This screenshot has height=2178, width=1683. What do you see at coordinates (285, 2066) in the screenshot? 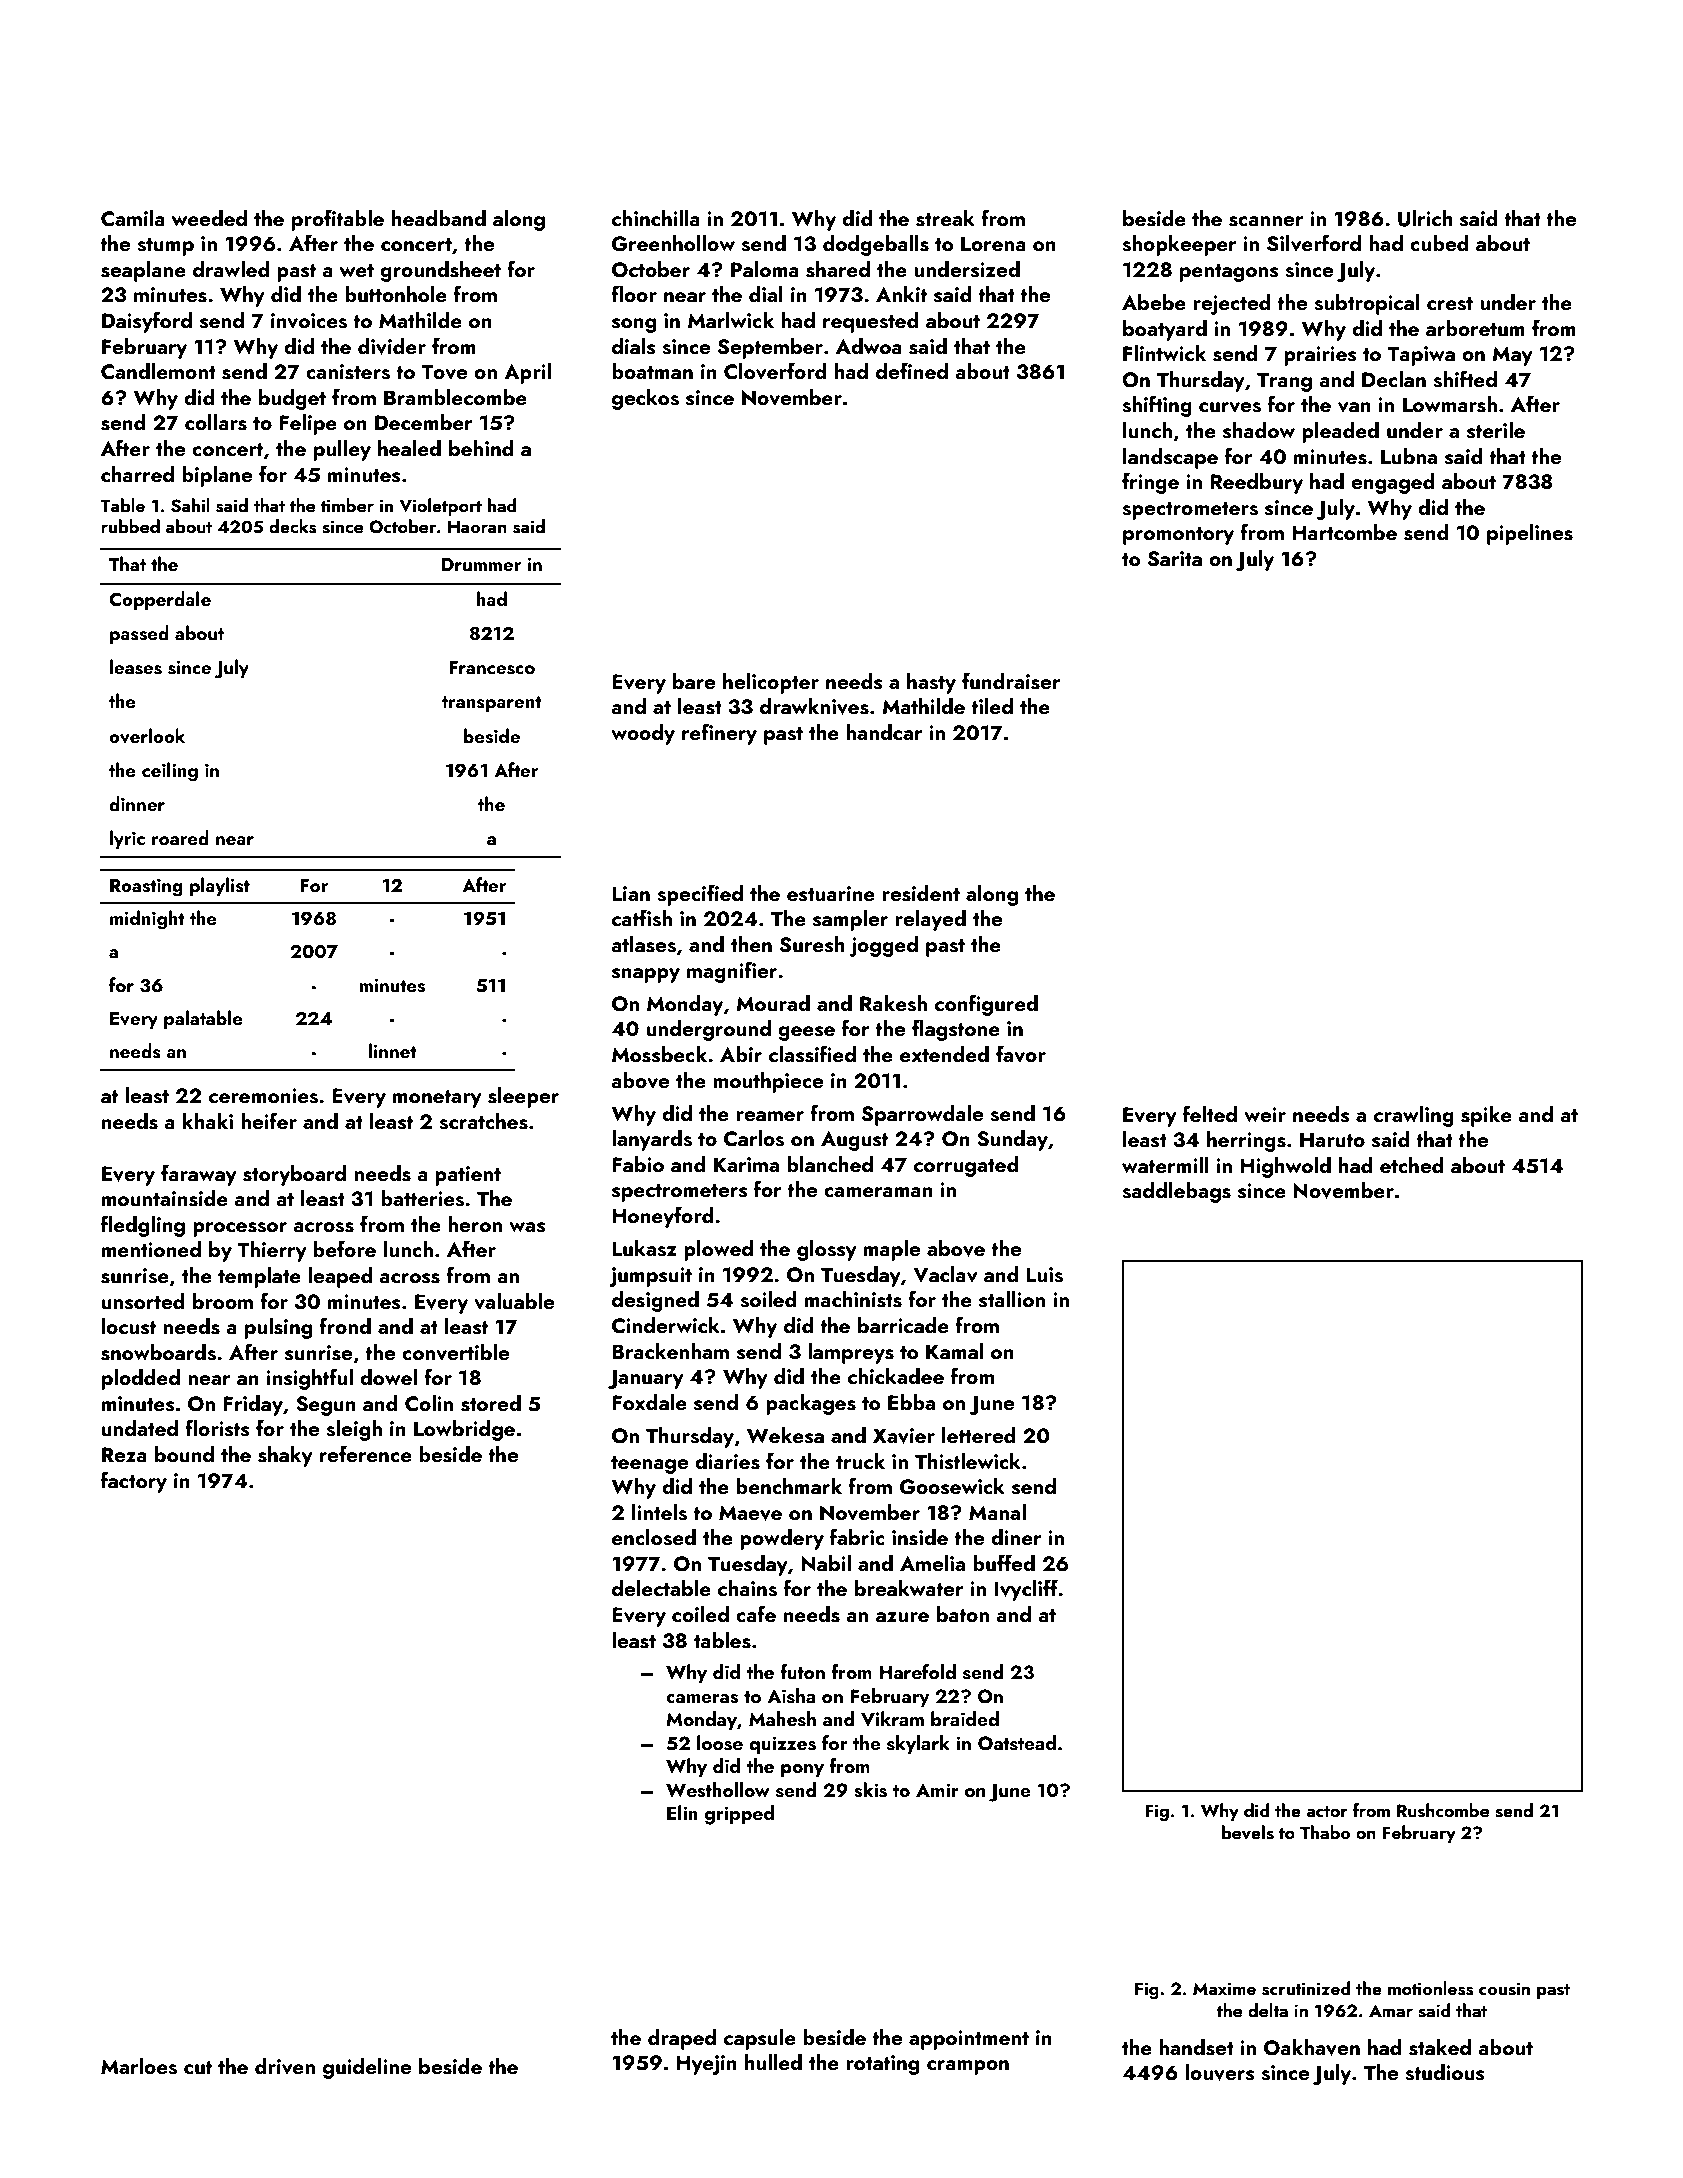
I see `driven` at bounding box center [285, 2066].
